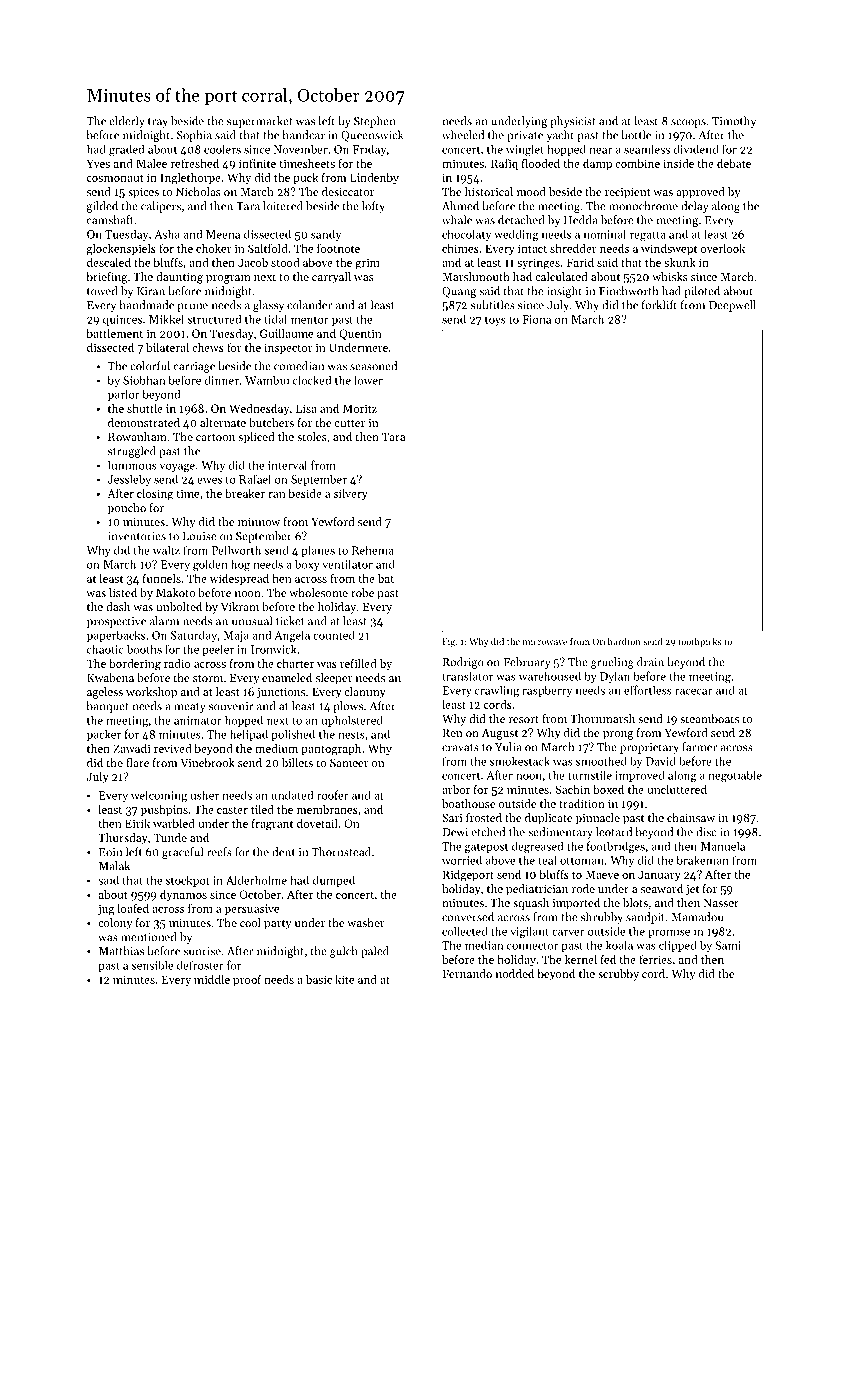 The width and height of the screenshot is (849, 1400). What do you see at coordinates (187, 881) in the screenshot?
I see `stockpot` at bounding box center [187, 881].
